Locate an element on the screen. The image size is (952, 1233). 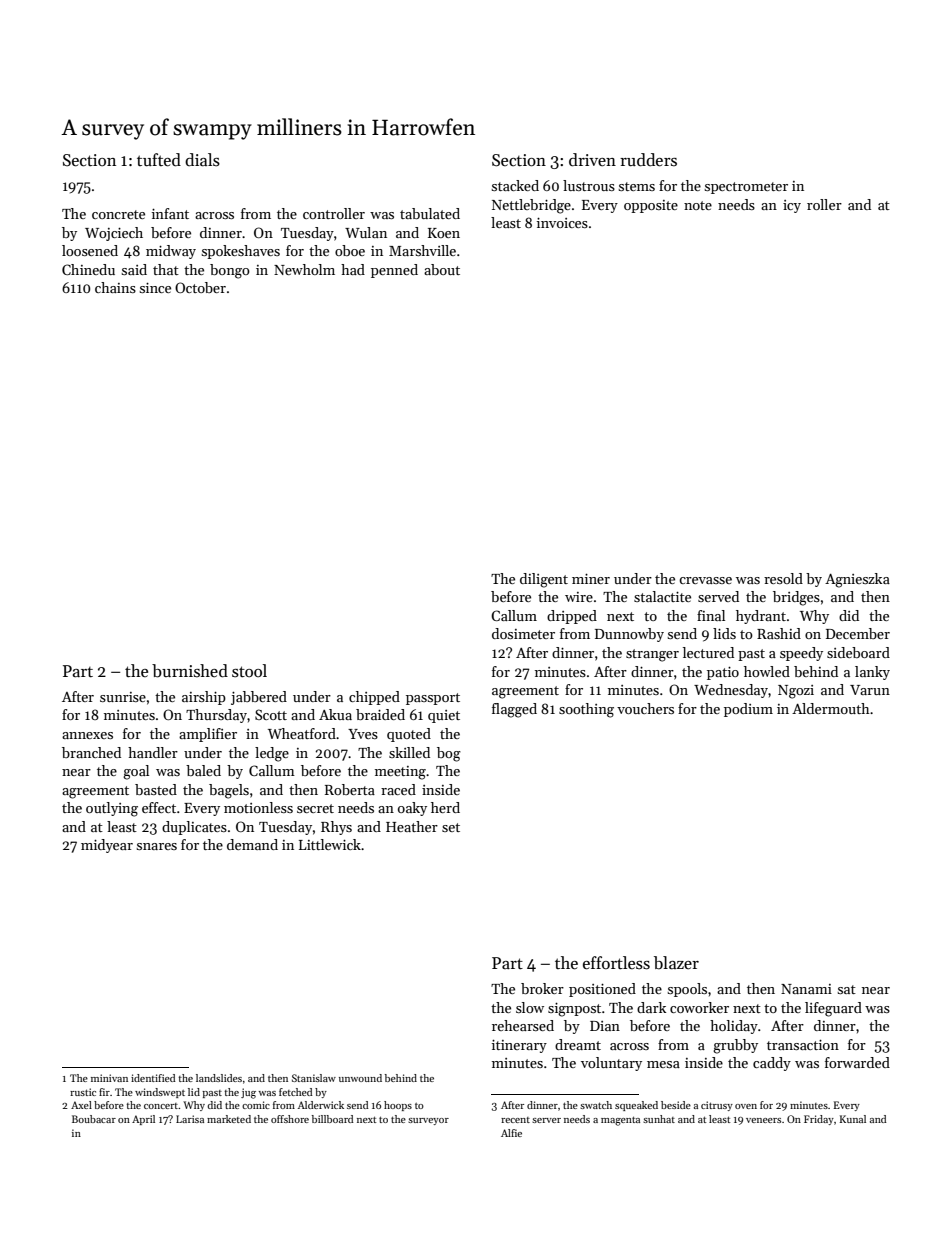
dials is located at coordinates (202, 160).
